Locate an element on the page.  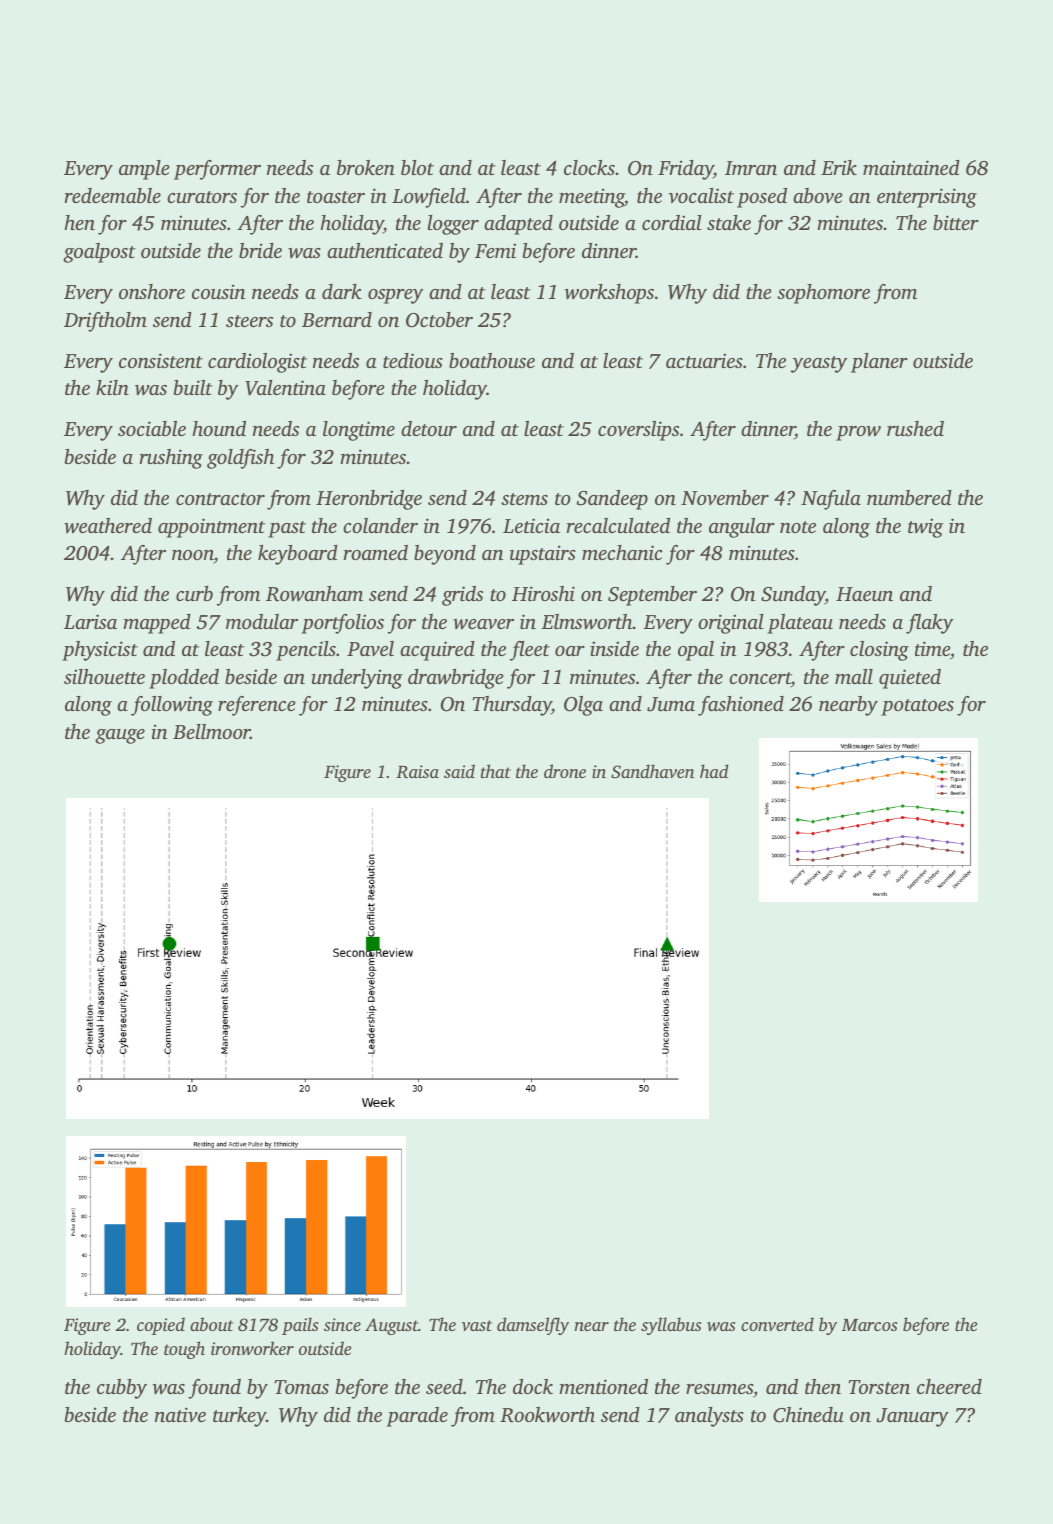
goldfish is located at coordinates (240, 459).
